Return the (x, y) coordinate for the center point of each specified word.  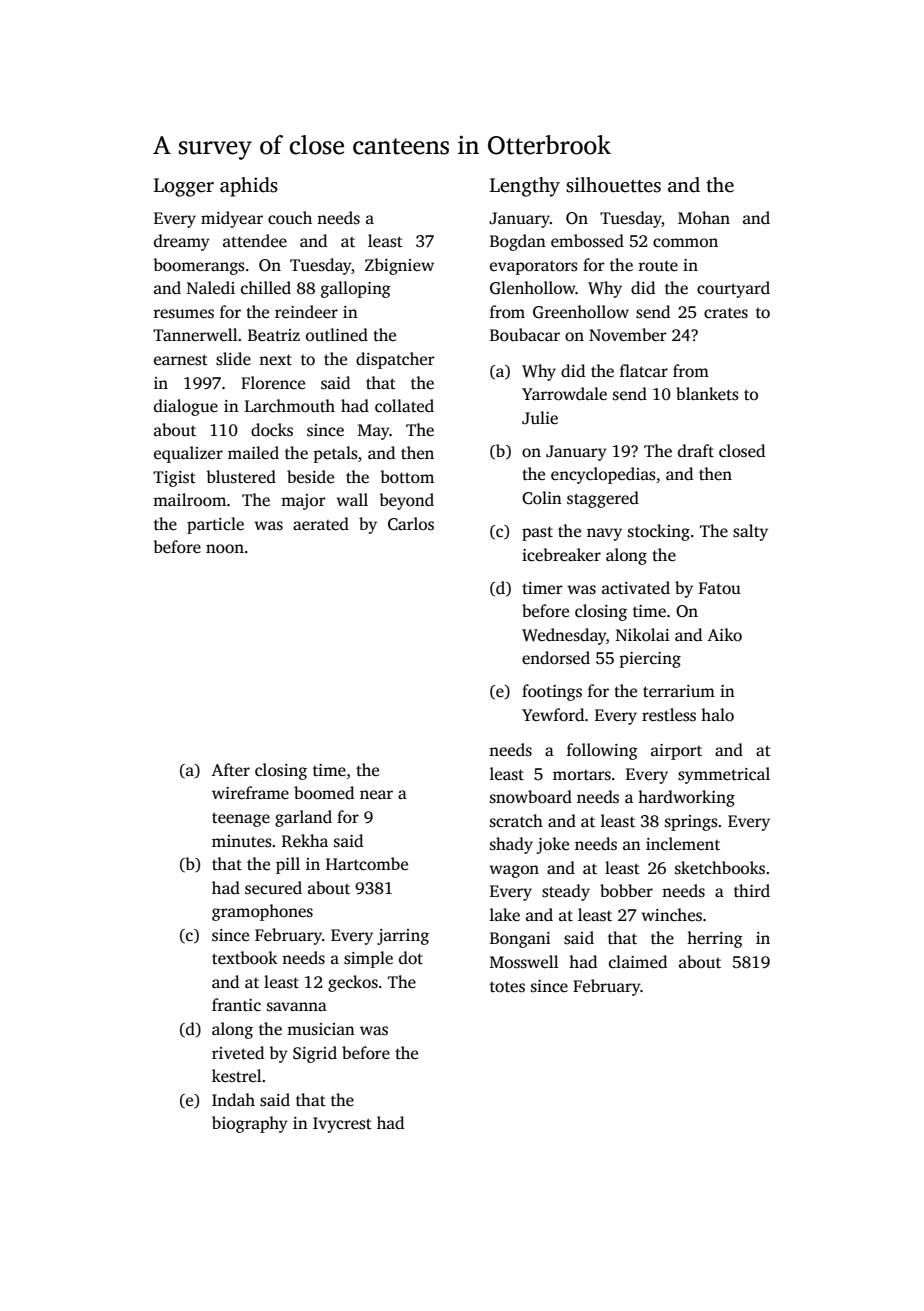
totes (507, 987)
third (752, 891)
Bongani (520, 940)
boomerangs (199, 266)
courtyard (733, 289)
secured (273, 888)
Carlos (411, 524)
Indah (233, 1099)
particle (215, 525)
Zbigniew (399, 266)
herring (715, 939)
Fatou (720, 588)
